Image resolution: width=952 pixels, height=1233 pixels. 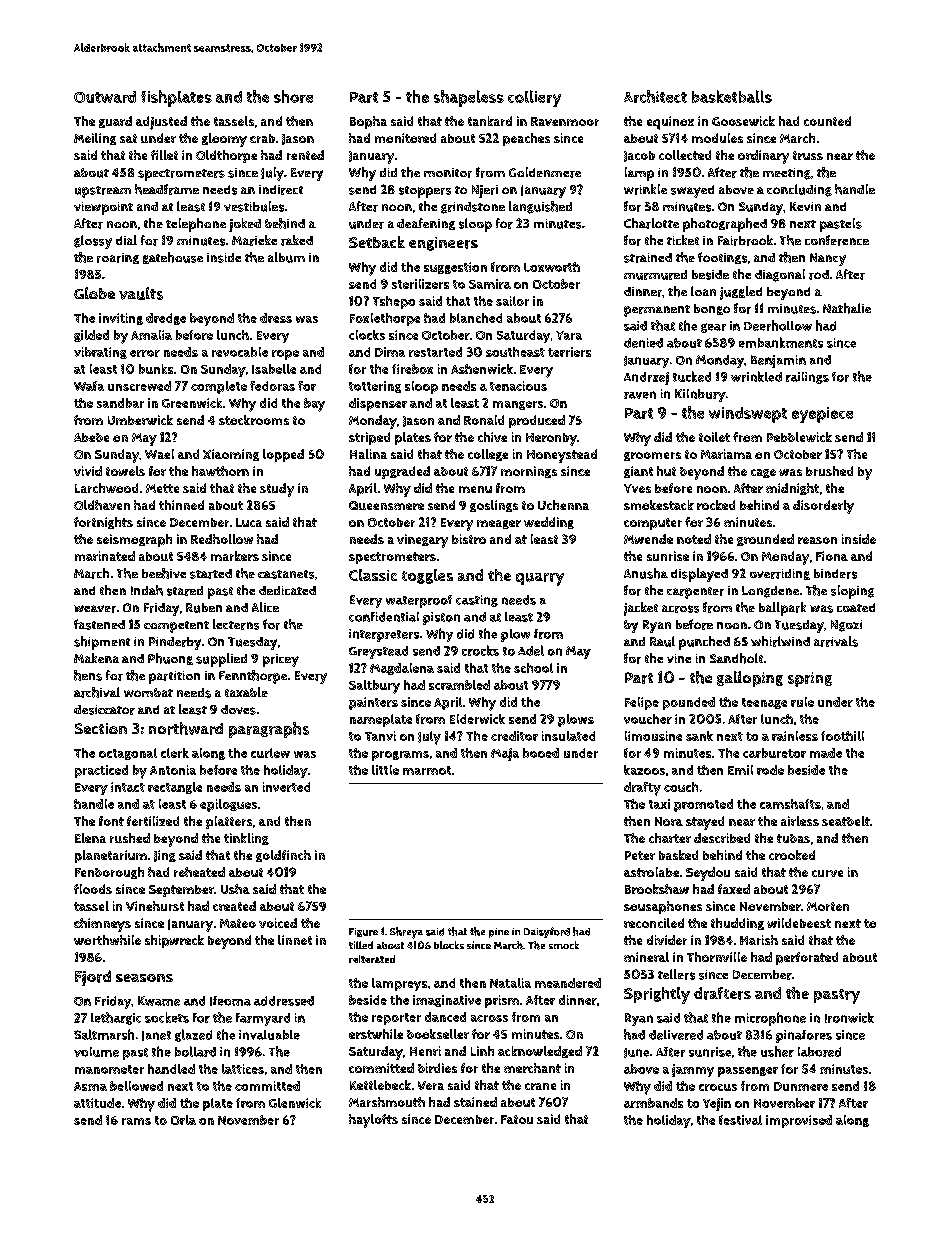 What do you see at coordinates (153, 821) in the screenshot?
I see `fertilized` at bounding box center [153, 821].
